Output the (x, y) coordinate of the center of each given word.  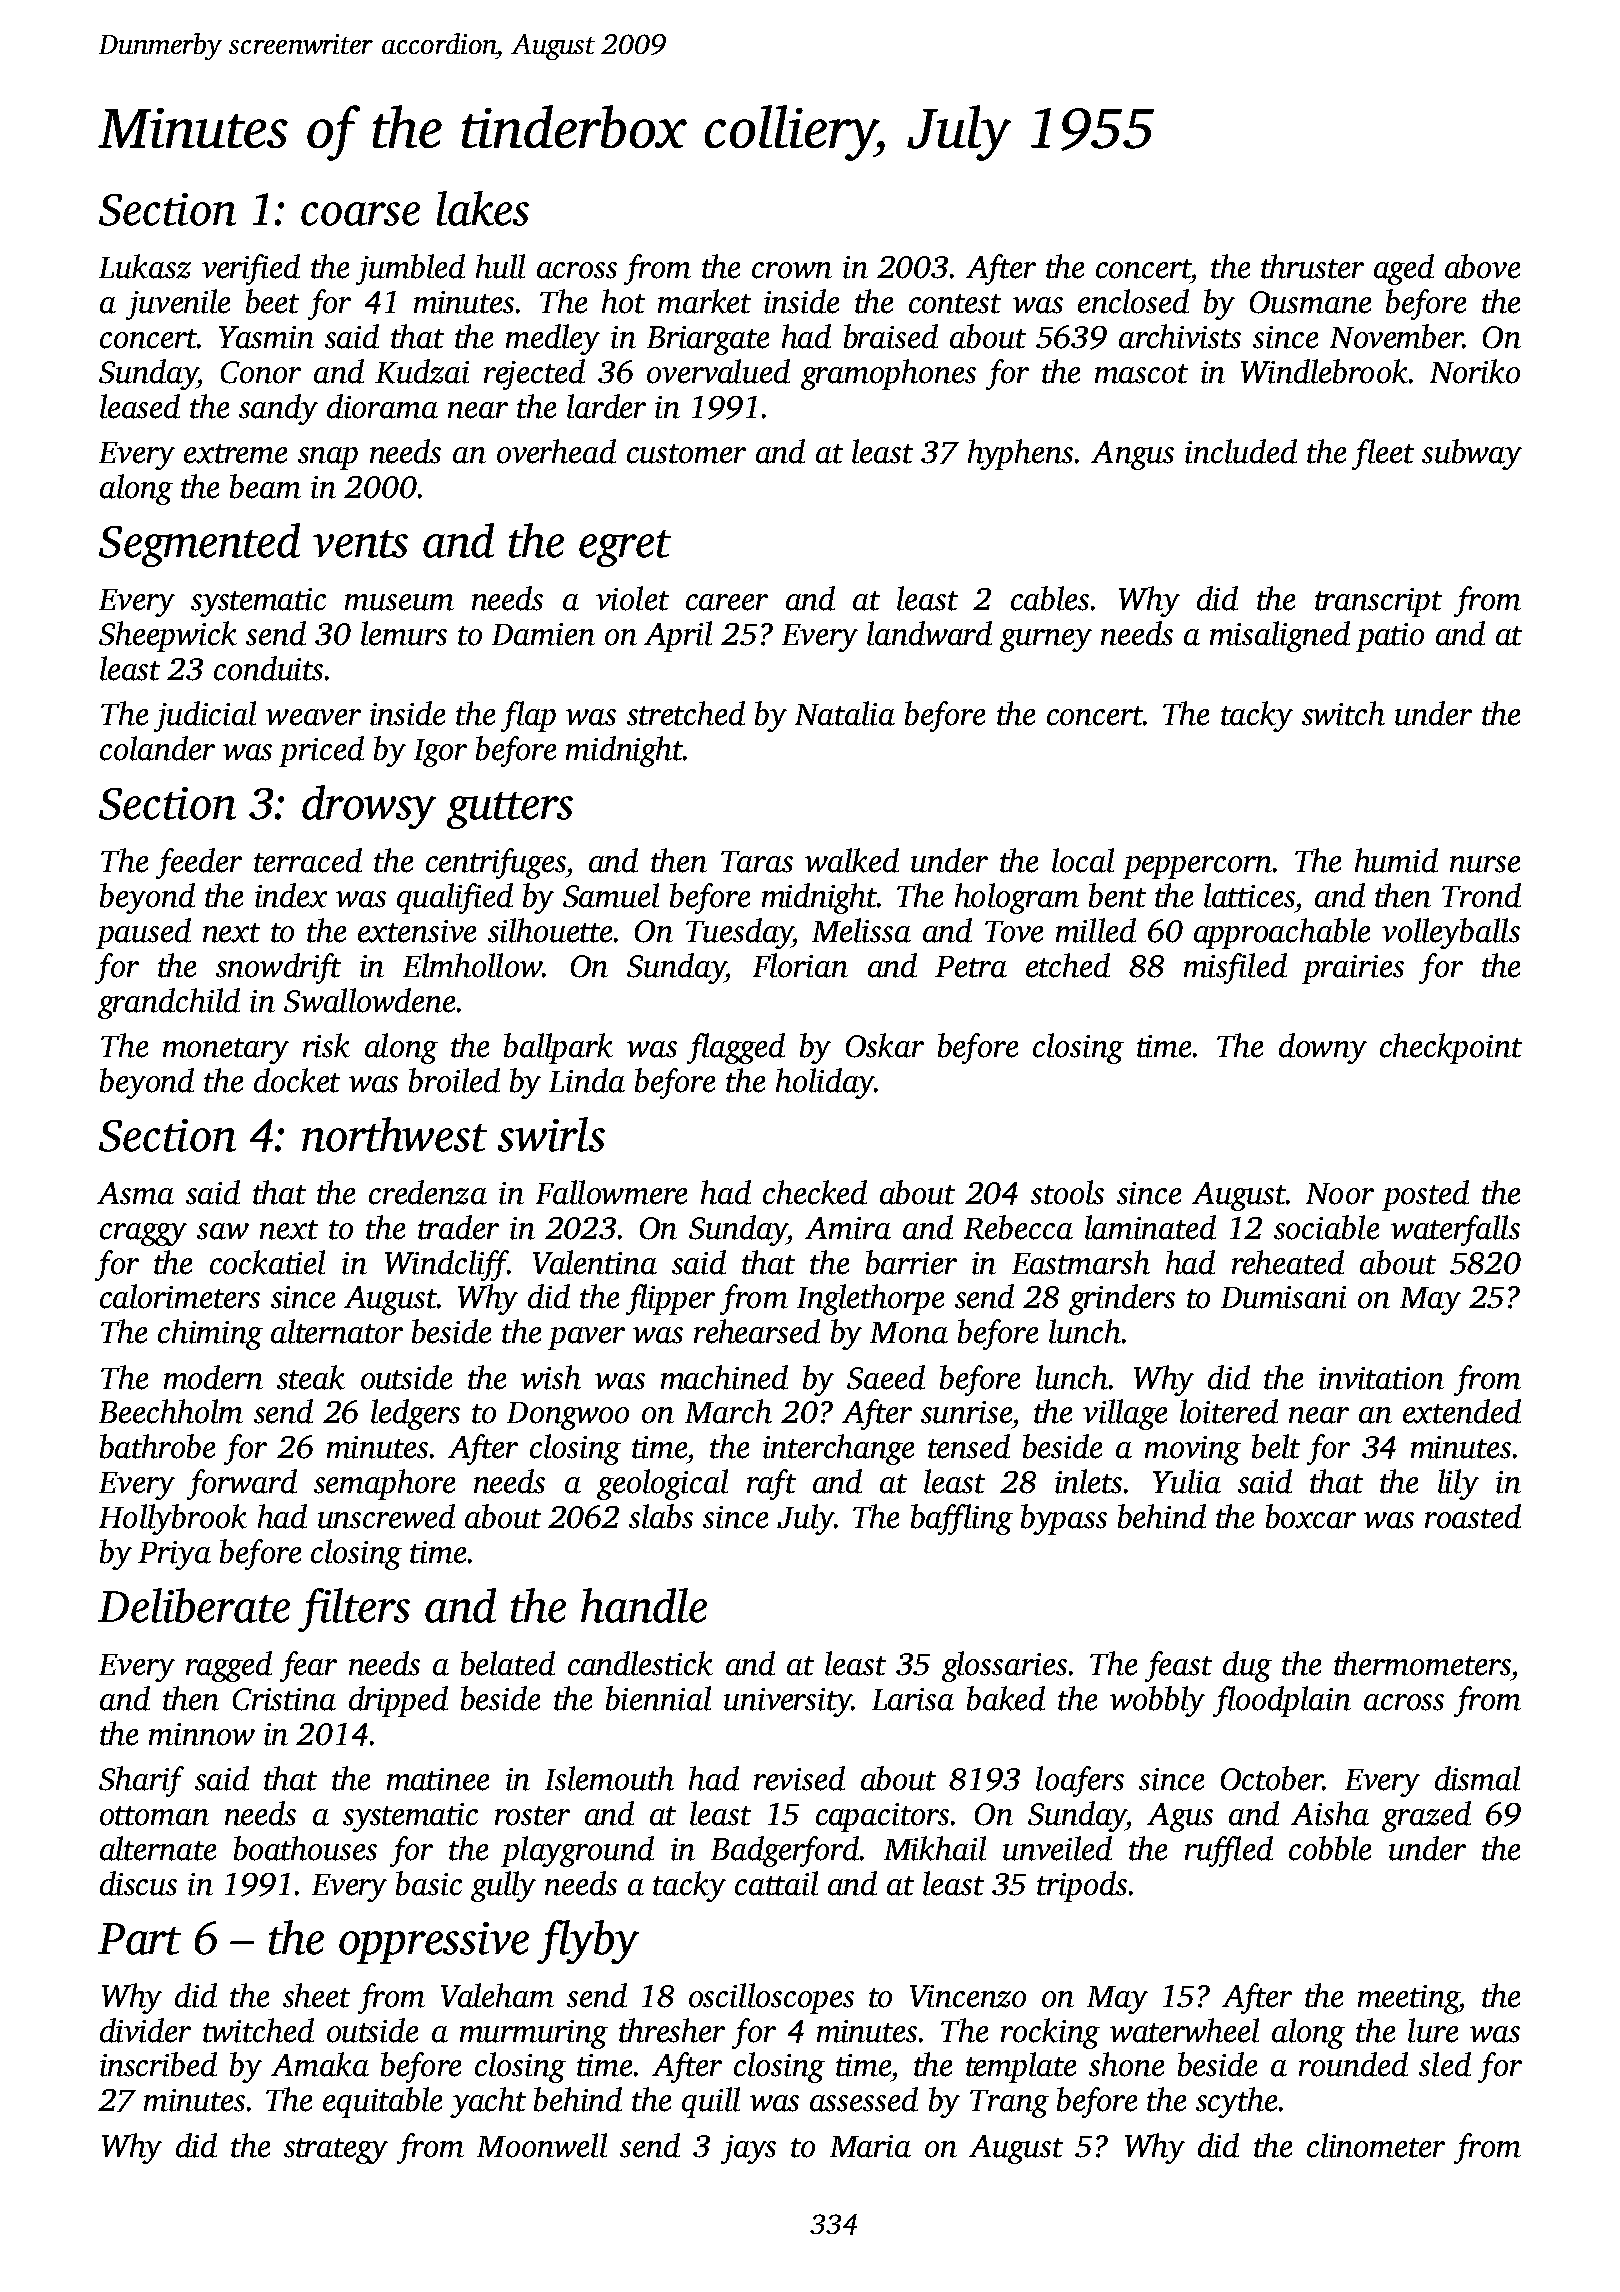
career (727, 602)
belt (1276, 1446)
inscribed (158, 2064)
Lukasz (145, 266)
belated (508, 1663)
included (1241, 451)
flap (528, 716)
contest (955, 304)
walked (852, 860)
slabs (661, 1516)
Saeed (886, 1377)
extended (1462, 1411)
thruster (1312, 266)
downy (1323, 1048)
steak (311, 1377)
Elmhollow (472, 965)
